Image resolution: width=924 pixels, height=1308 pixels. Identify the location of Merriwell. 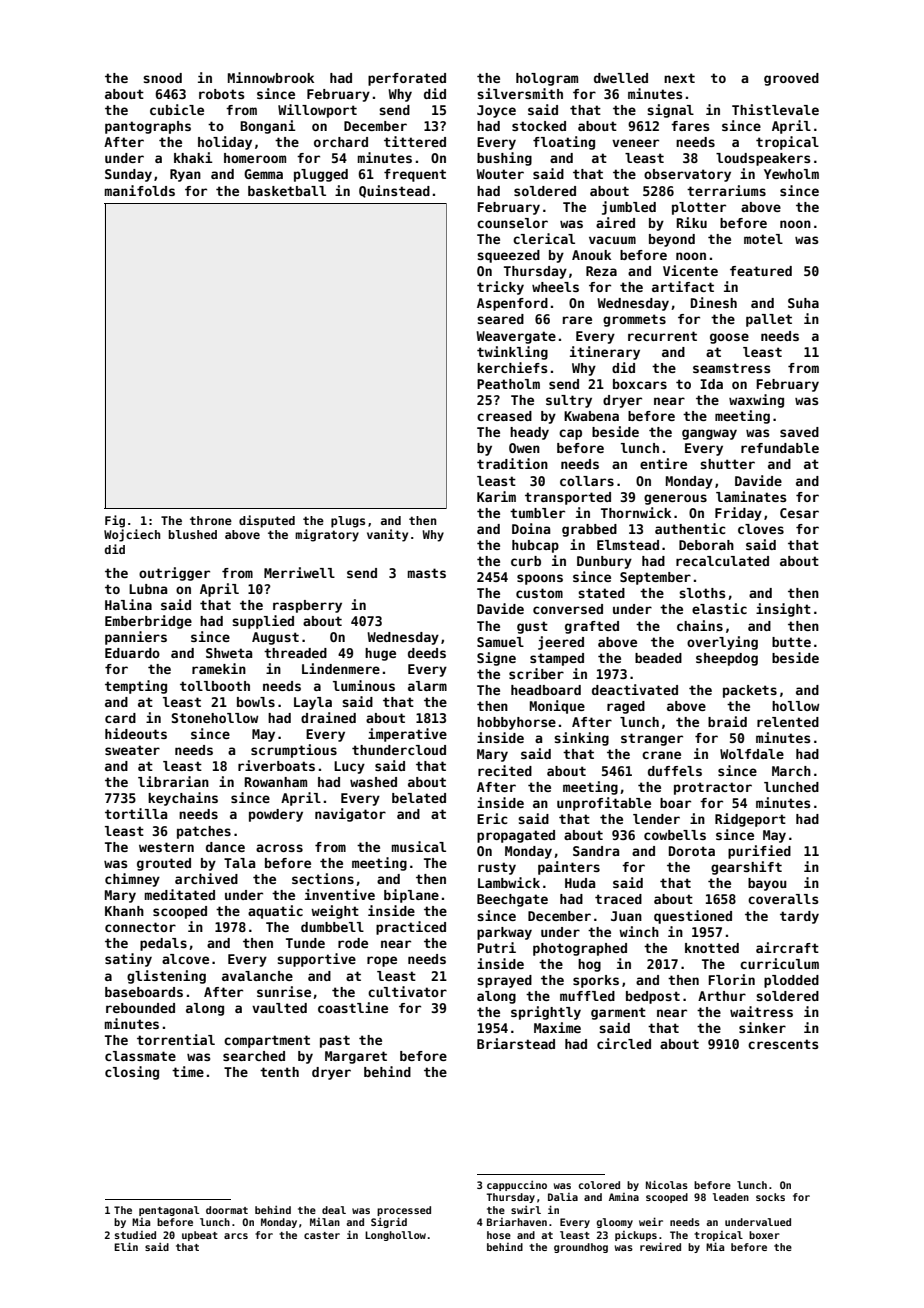
(299, 572).
